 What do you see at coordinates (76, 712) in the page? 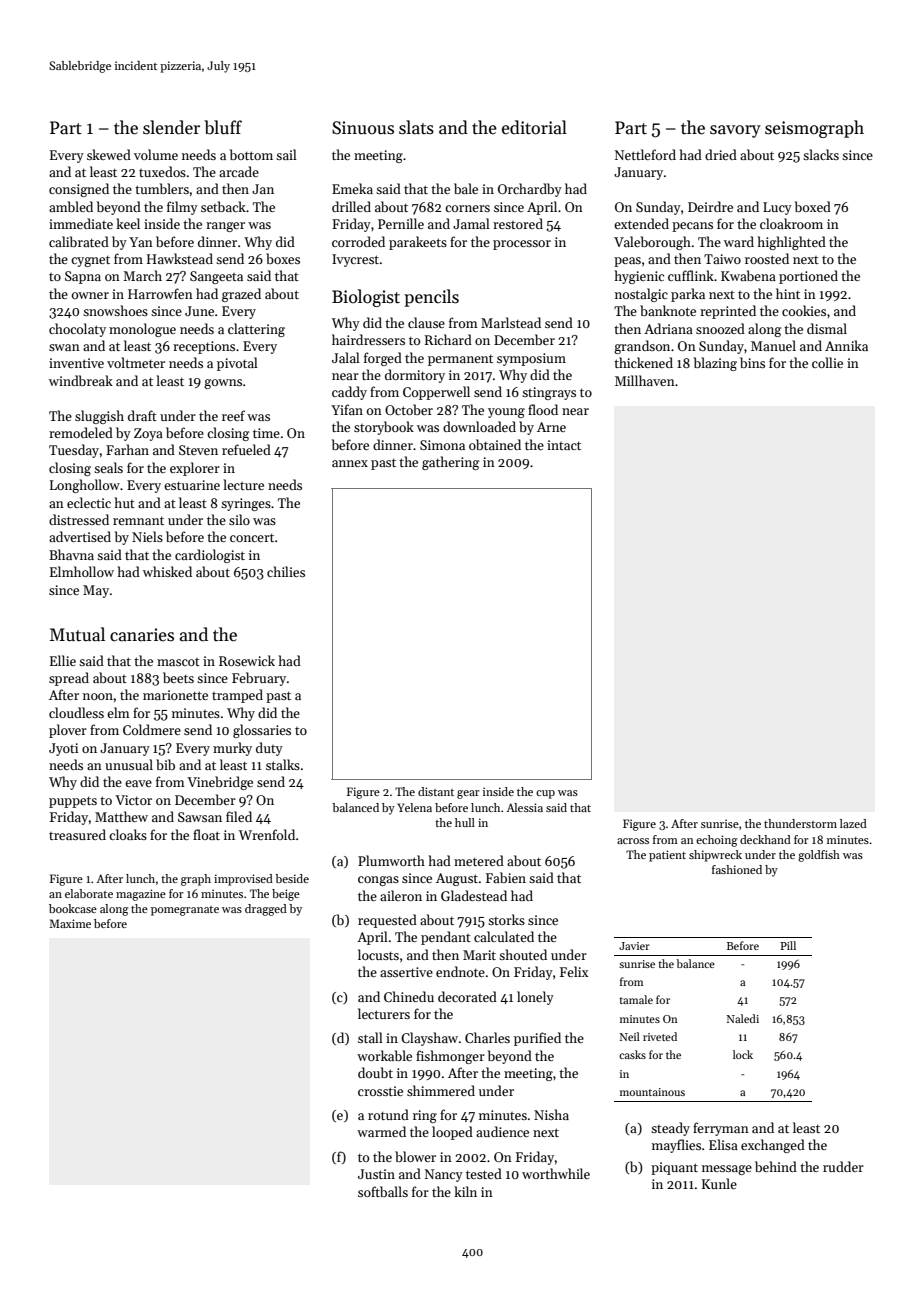
I see `cloudless` at bounding box center [76, 712].
